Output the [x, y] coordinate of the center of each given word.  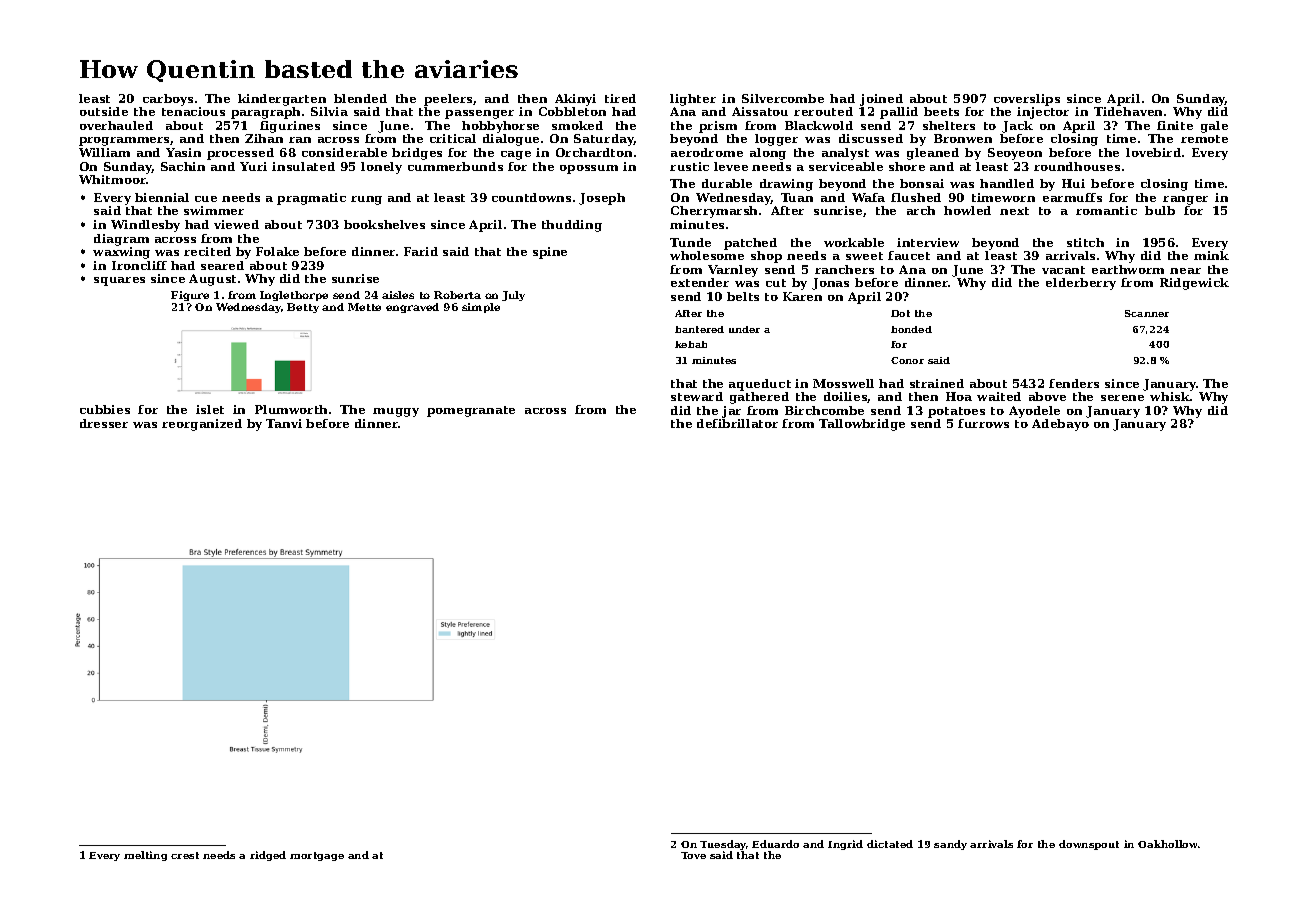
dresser [104, 423]
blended [360, 98]
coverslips [1027, 100]
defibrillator [737, 423]
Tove [693, 855]
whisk [1170, 396]
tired [620, 98]
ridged [268, 856]
